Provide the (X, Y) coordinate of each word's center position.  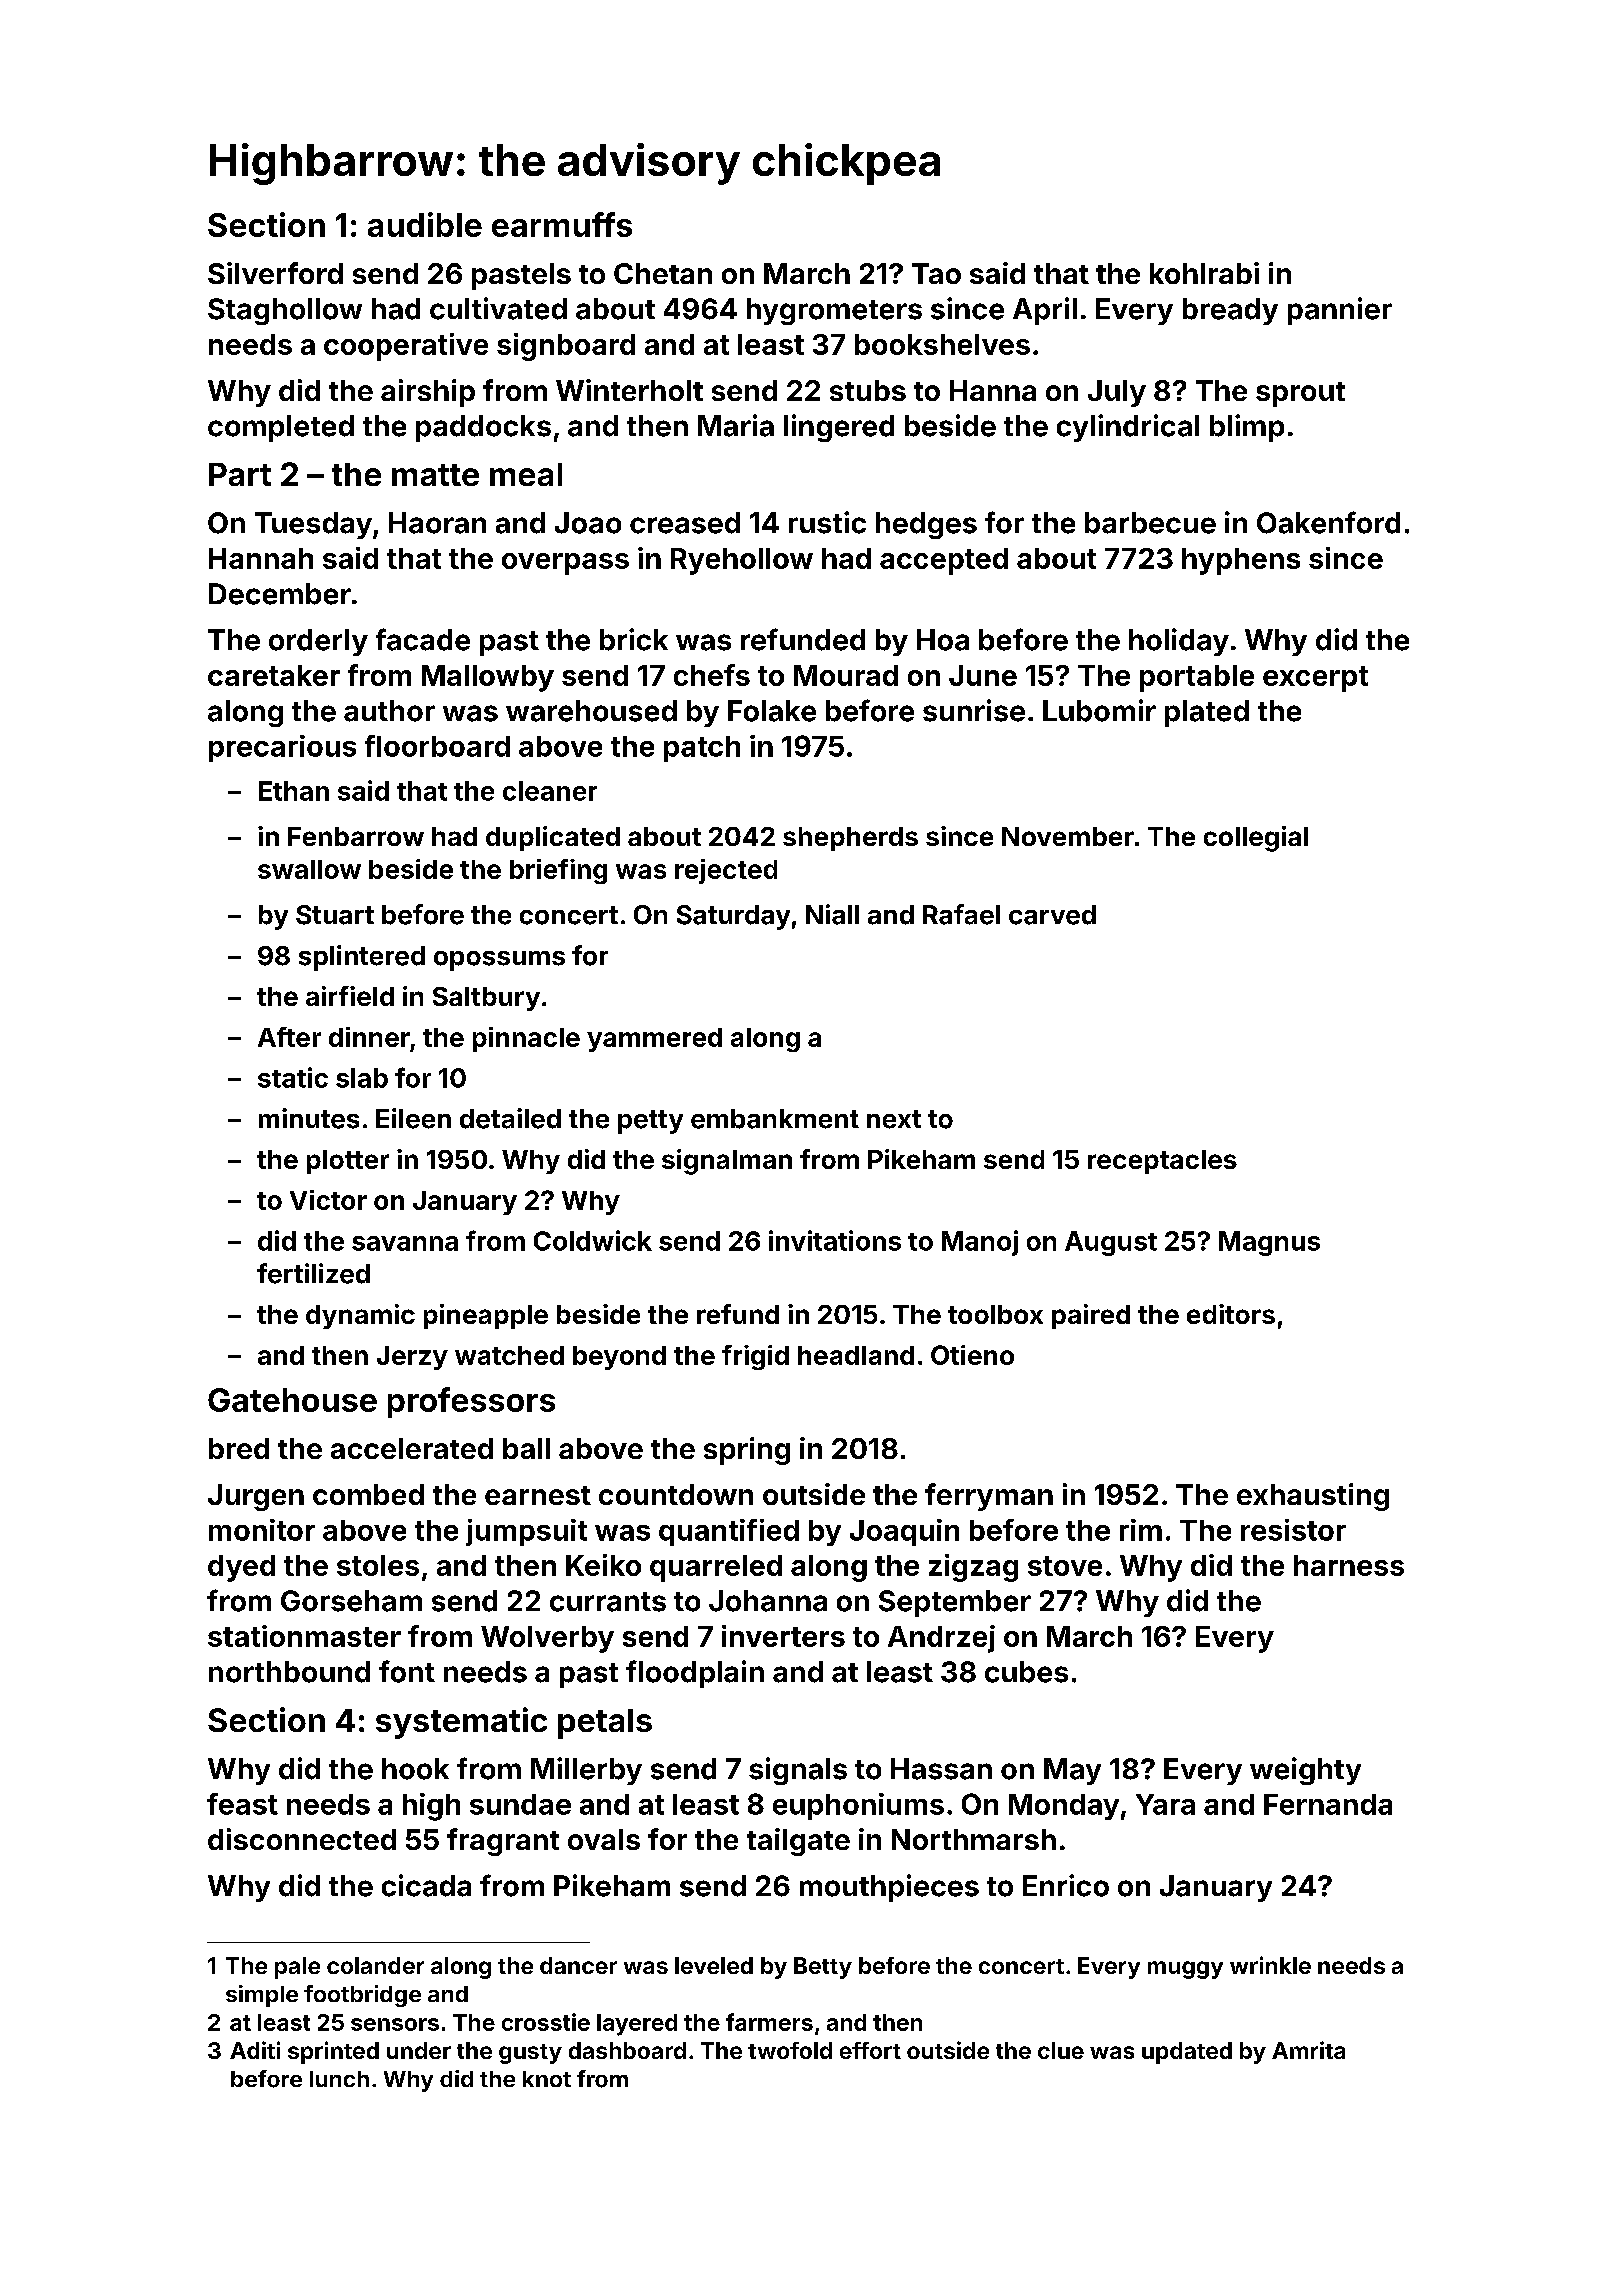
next (894, 1119)
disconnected (302, 1839)
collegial (1256, 839)
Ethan (294, 791)
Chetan (663, 273)
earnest (538, 1495)
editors (1231, 1314)
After (289, 1037)
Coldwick (593, 1240)
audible (425, 224)
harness (1349, 1565)
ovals (604, 1839)
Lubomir (1099, 710)
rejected (726, 871)
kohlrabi (1204, 273)
